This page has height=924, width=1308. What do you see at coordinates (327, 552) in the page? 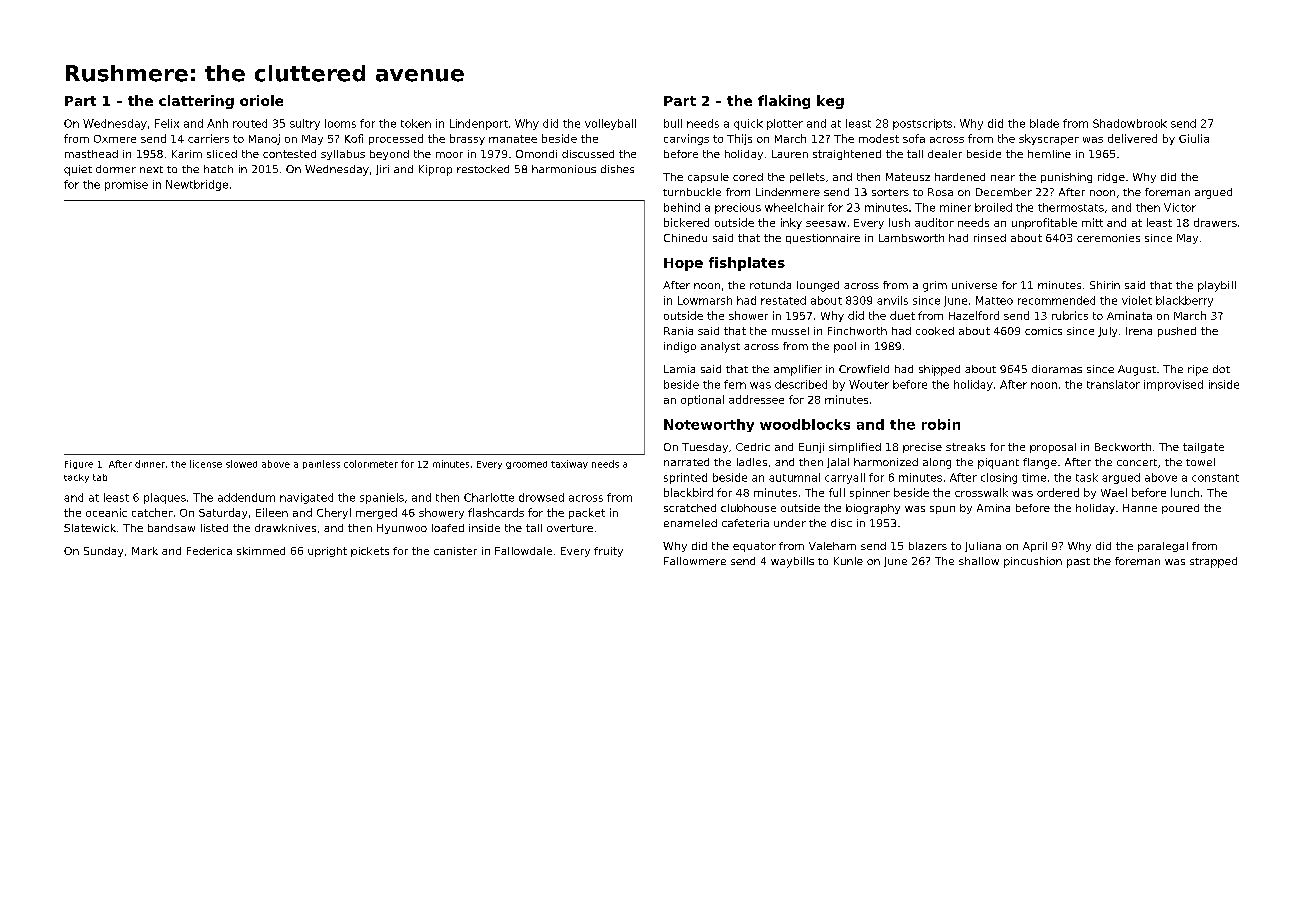
I see `upright` at bounding box center [327, 552].
